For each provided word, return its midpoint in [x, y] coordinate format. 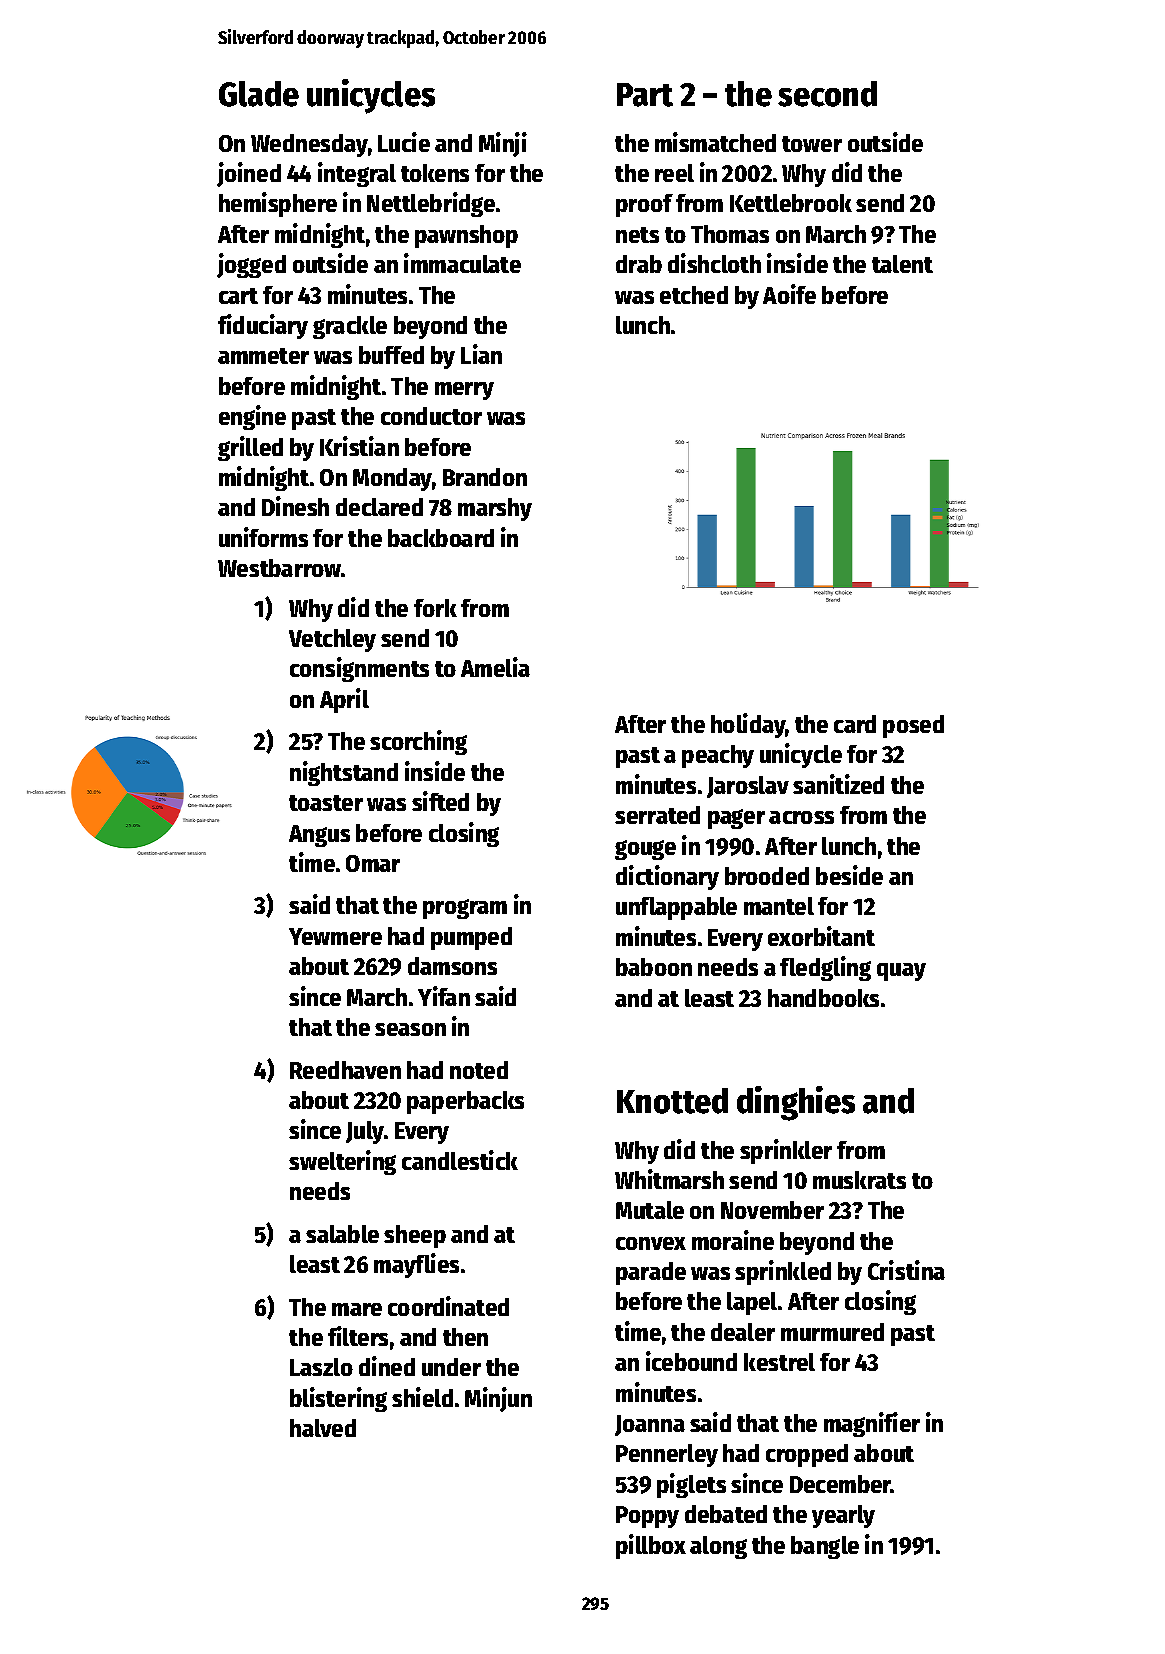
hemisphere [278, 204]
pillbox [651, 1546]
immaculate [462, 263]
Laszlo [321, 1367]
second [827, 94]
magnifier [872, 1424]
